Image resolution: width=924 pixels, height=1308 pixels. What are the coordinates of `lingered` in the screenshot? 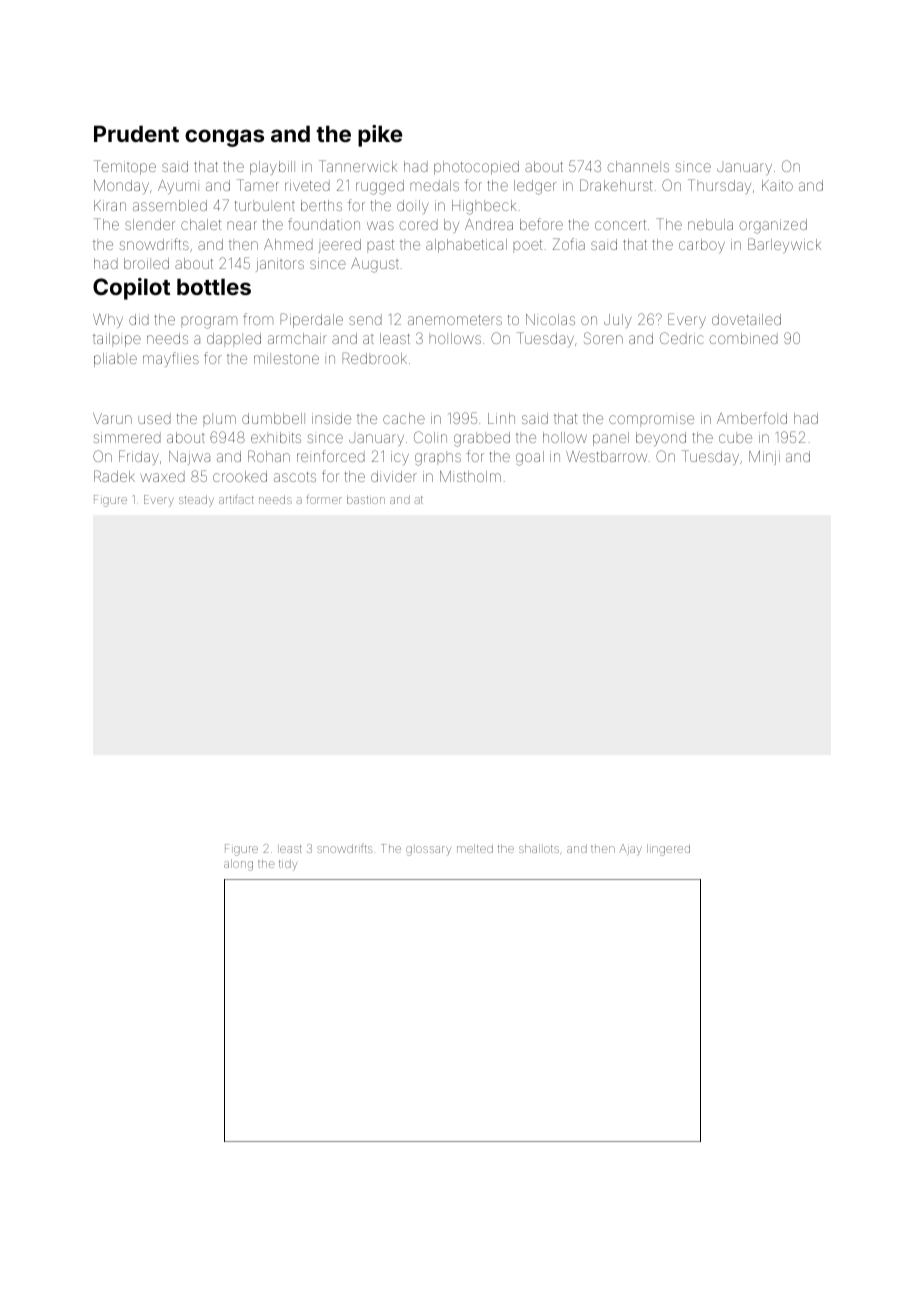 It's located at (668, 850).
